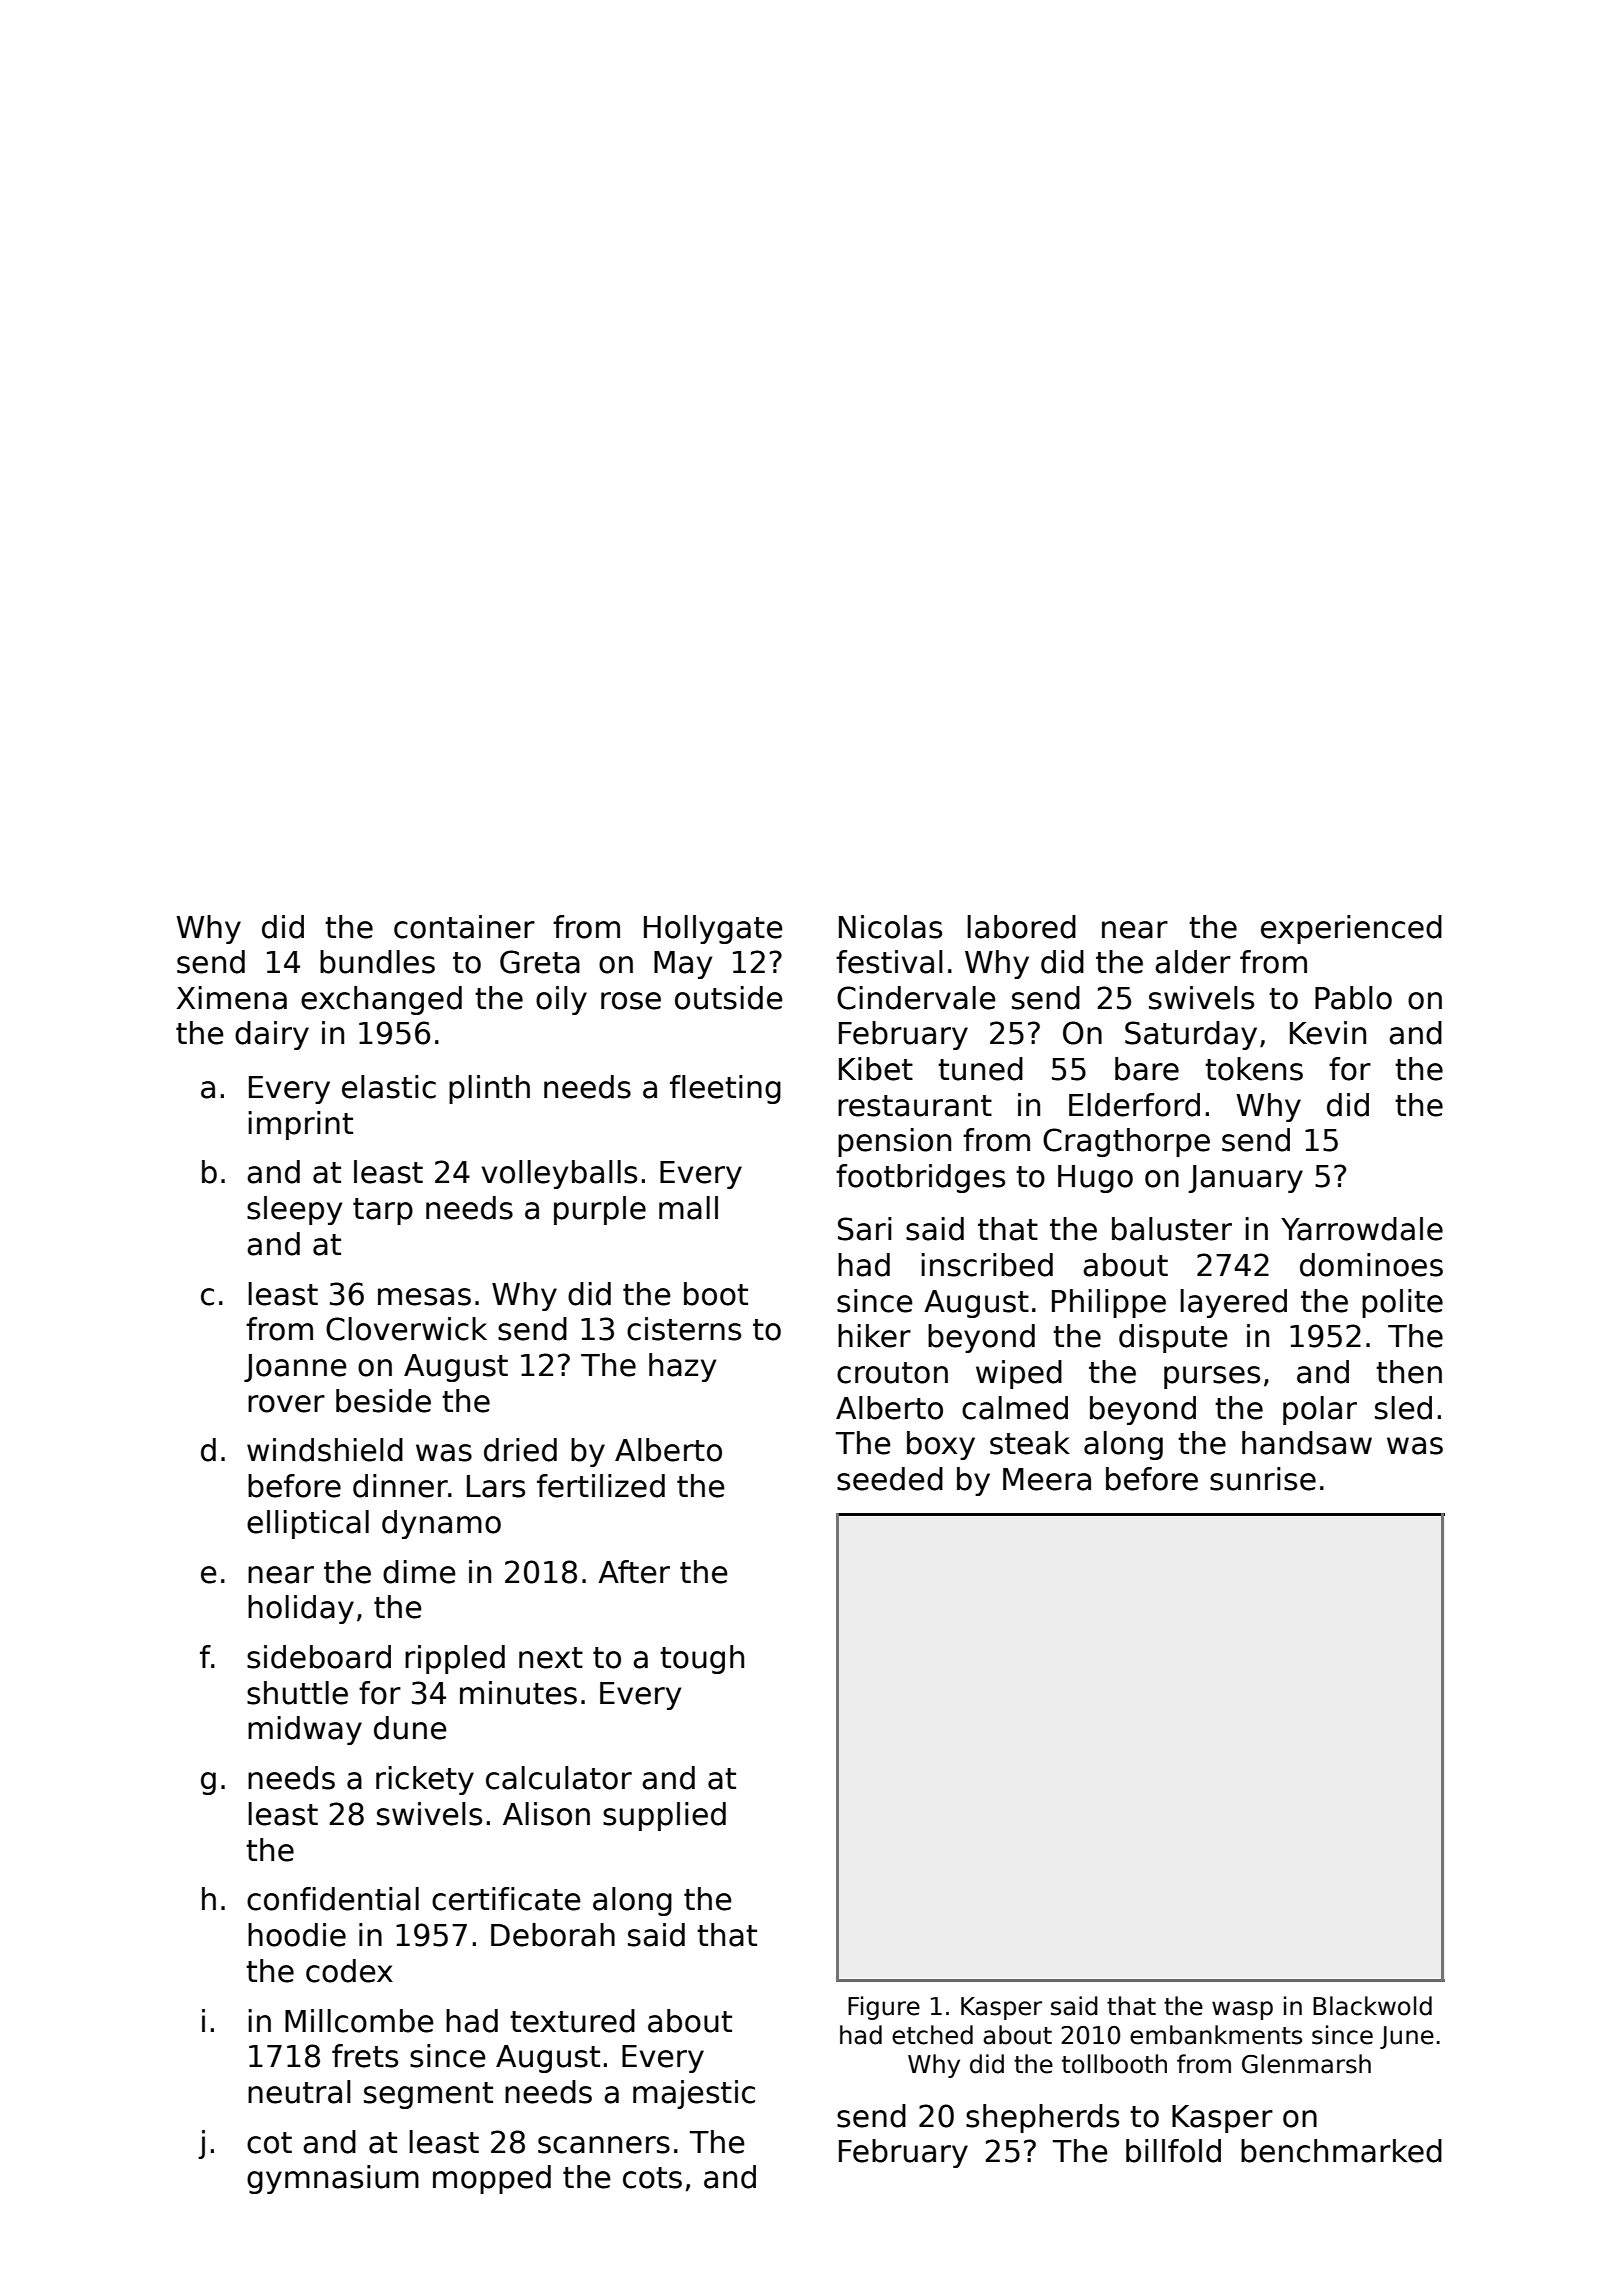 The height and width of the image is (2292, 1620). What do you see at coordinates (664, 1816) in the image?
I see `supplied` at bounding box center [664, 1816].
